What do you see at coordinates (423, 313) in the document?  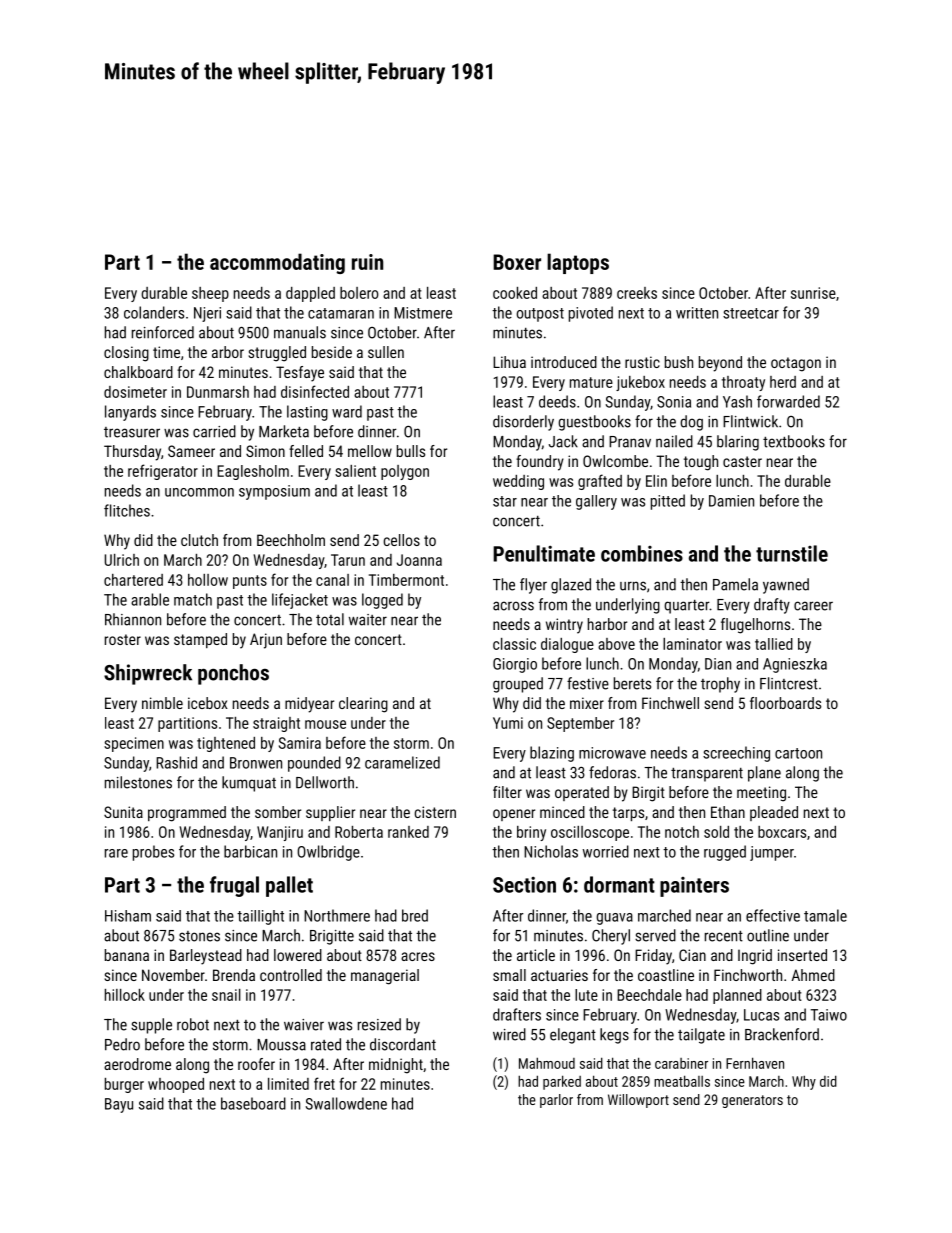 I see `Mistmere` at bounding box center [423, 313].
